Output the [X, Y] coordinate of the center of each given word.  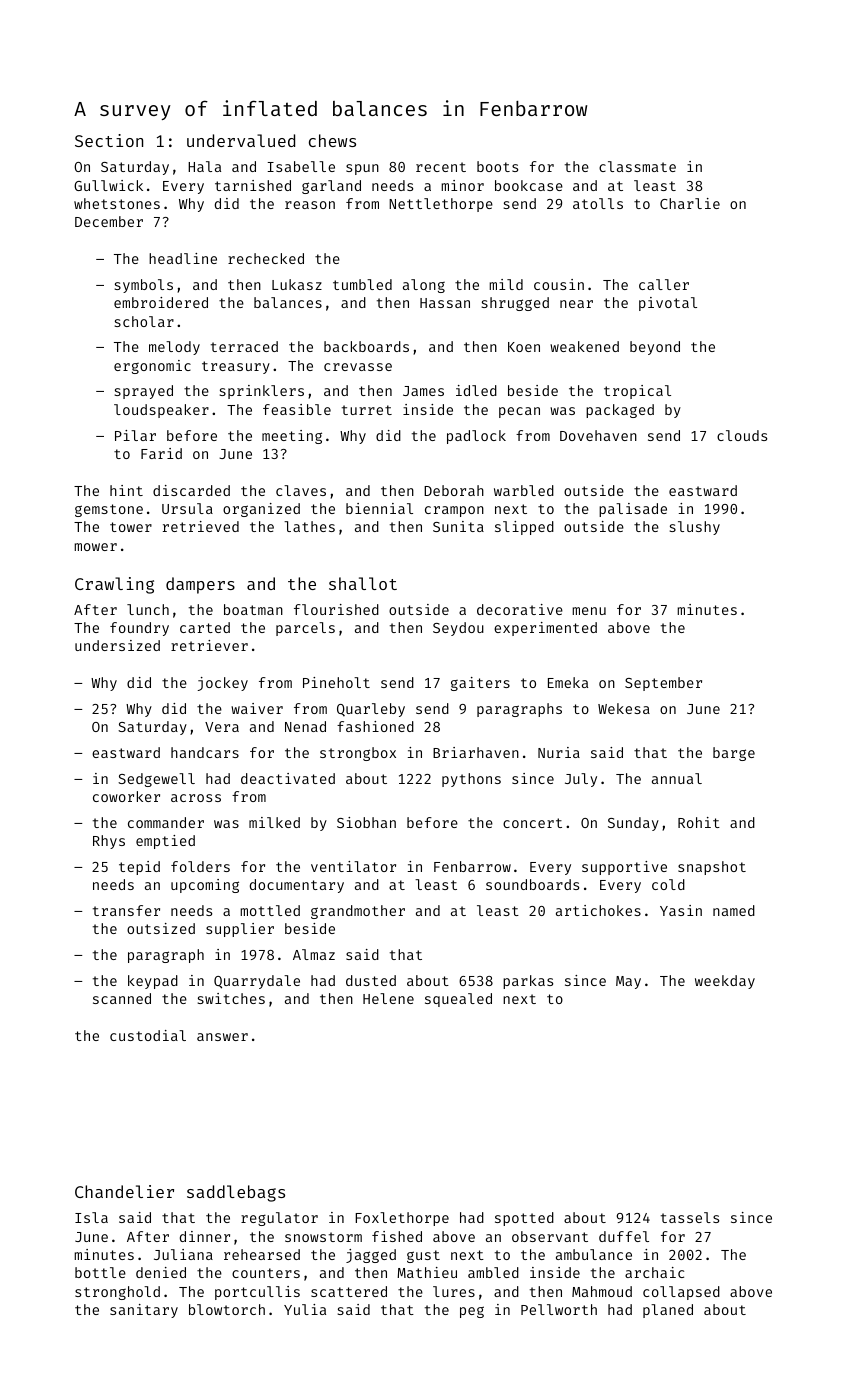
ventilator [353, 866]
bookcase [529, 185]
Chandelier [124, 1191]
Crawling [114, 585]
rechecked [266, 258]
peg [472, 1312]
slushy [695, 528]
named [734, 910]
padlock [476, 437]
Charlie [690, 203]
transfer [126, 910]
